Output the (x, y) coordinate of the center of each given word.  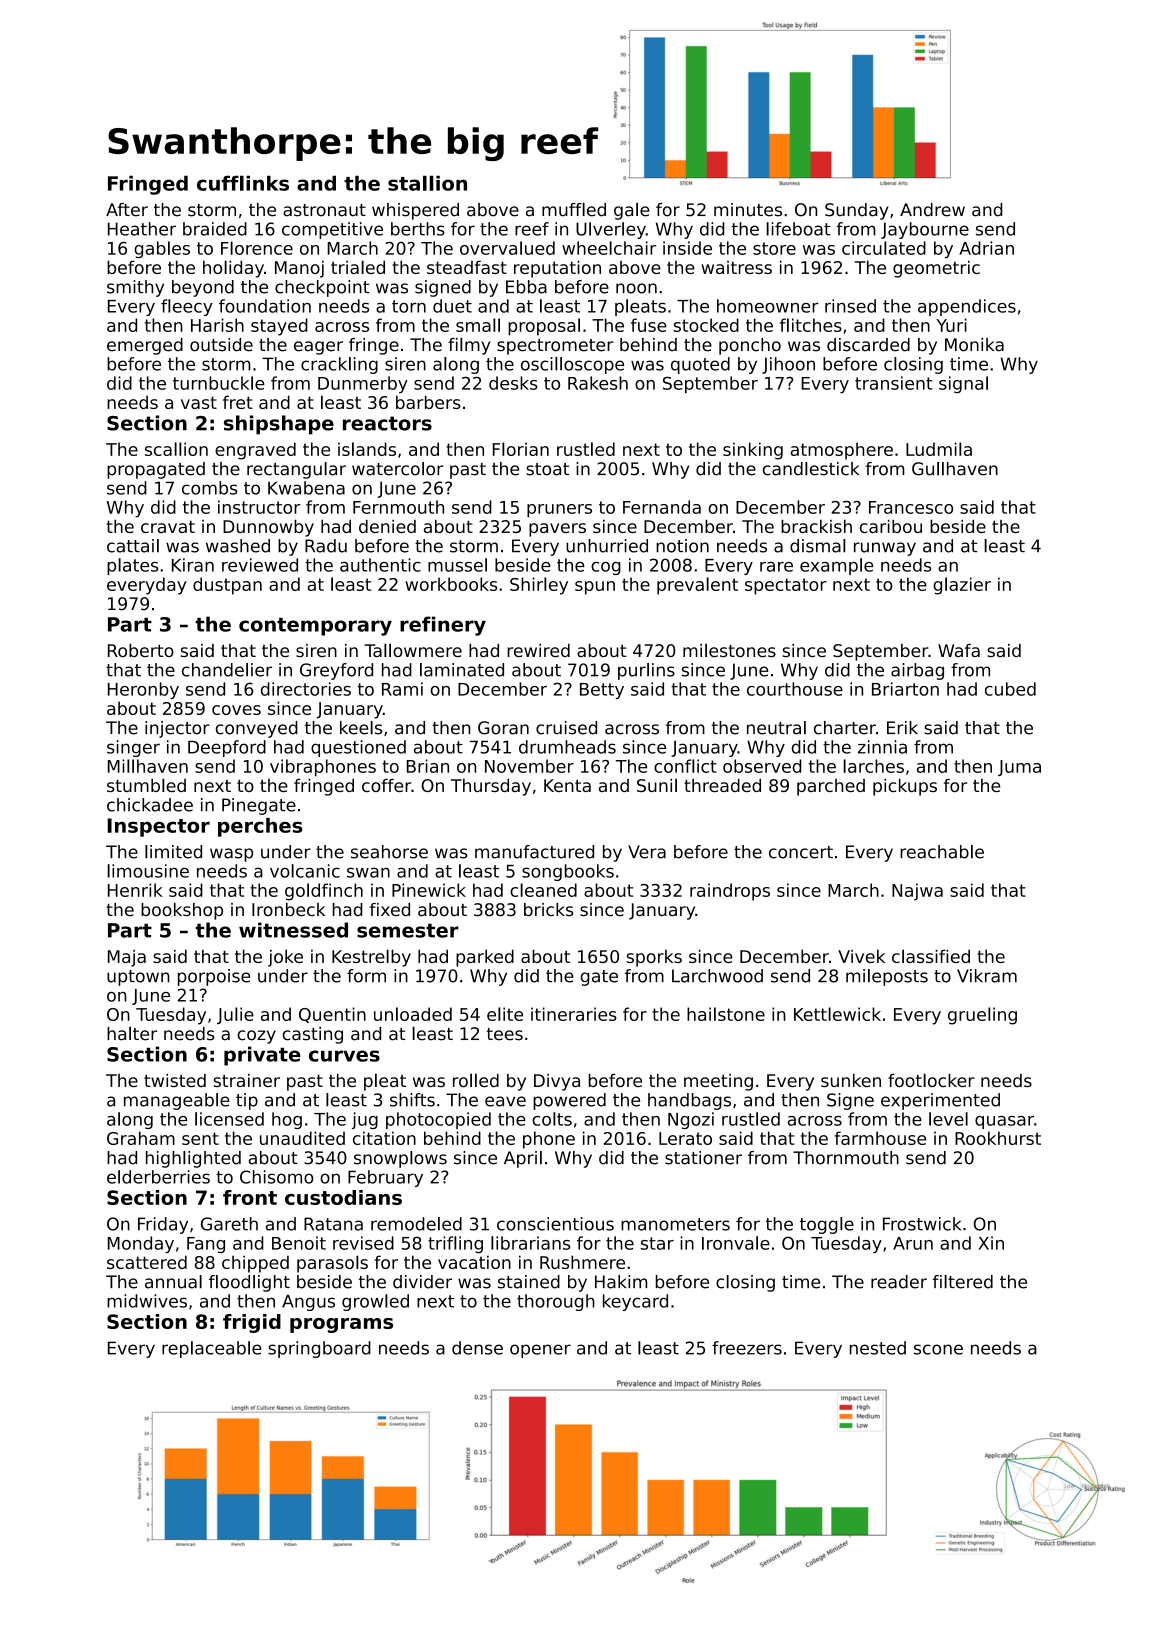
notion (682, 546)
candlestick (811, 469)
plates (132, 566)
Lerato (685, 1138)
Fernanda (662, 507)
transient (894, 383)
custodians (343, 1197)
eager (318, 348)
